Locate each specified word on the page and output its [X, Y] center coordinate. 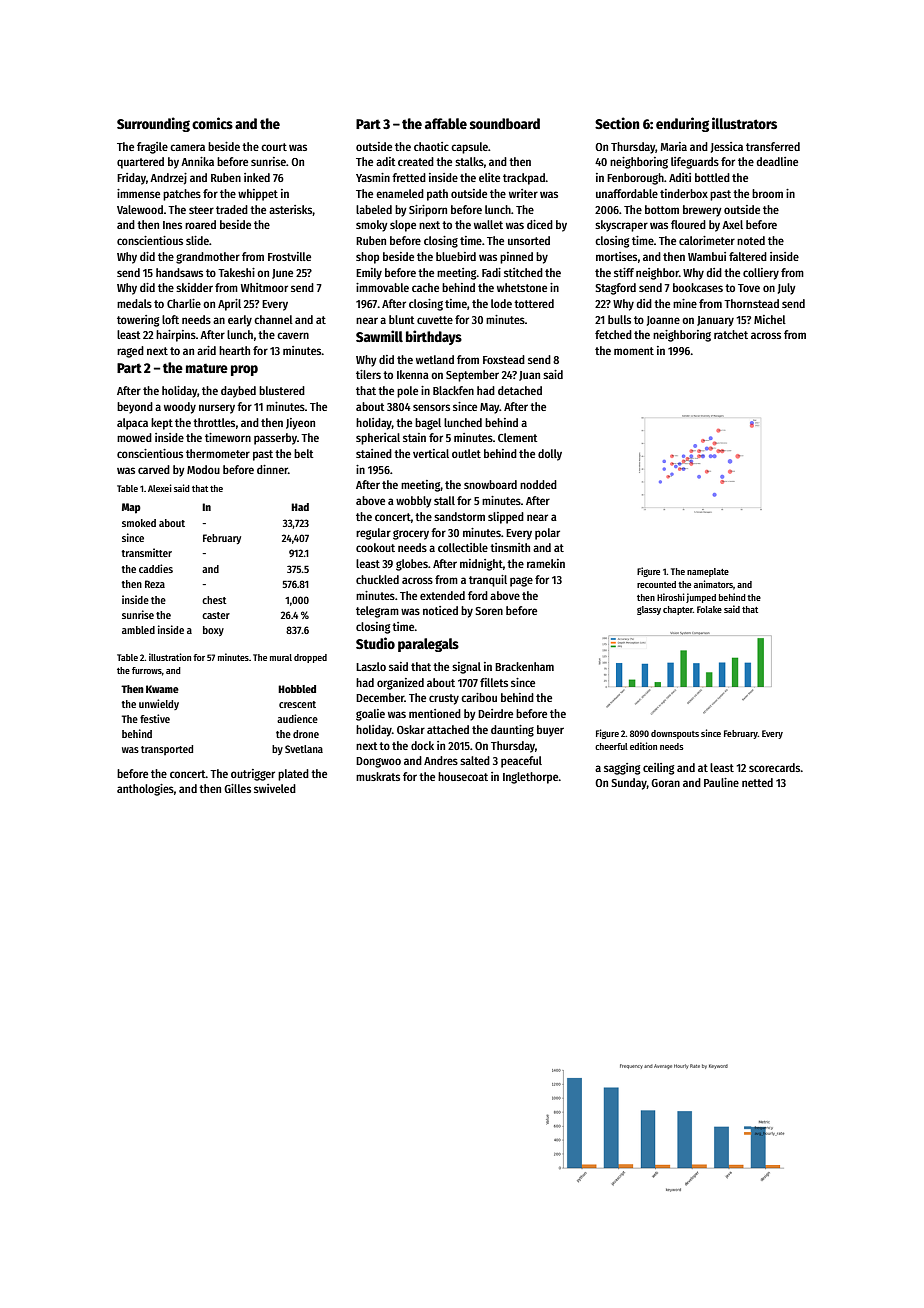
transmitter [147, 552]
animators [713, 584]
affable [446, 123]
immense [138, 193]
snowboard [490, 484]
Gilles [237, 788]
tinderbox [684, 193]
